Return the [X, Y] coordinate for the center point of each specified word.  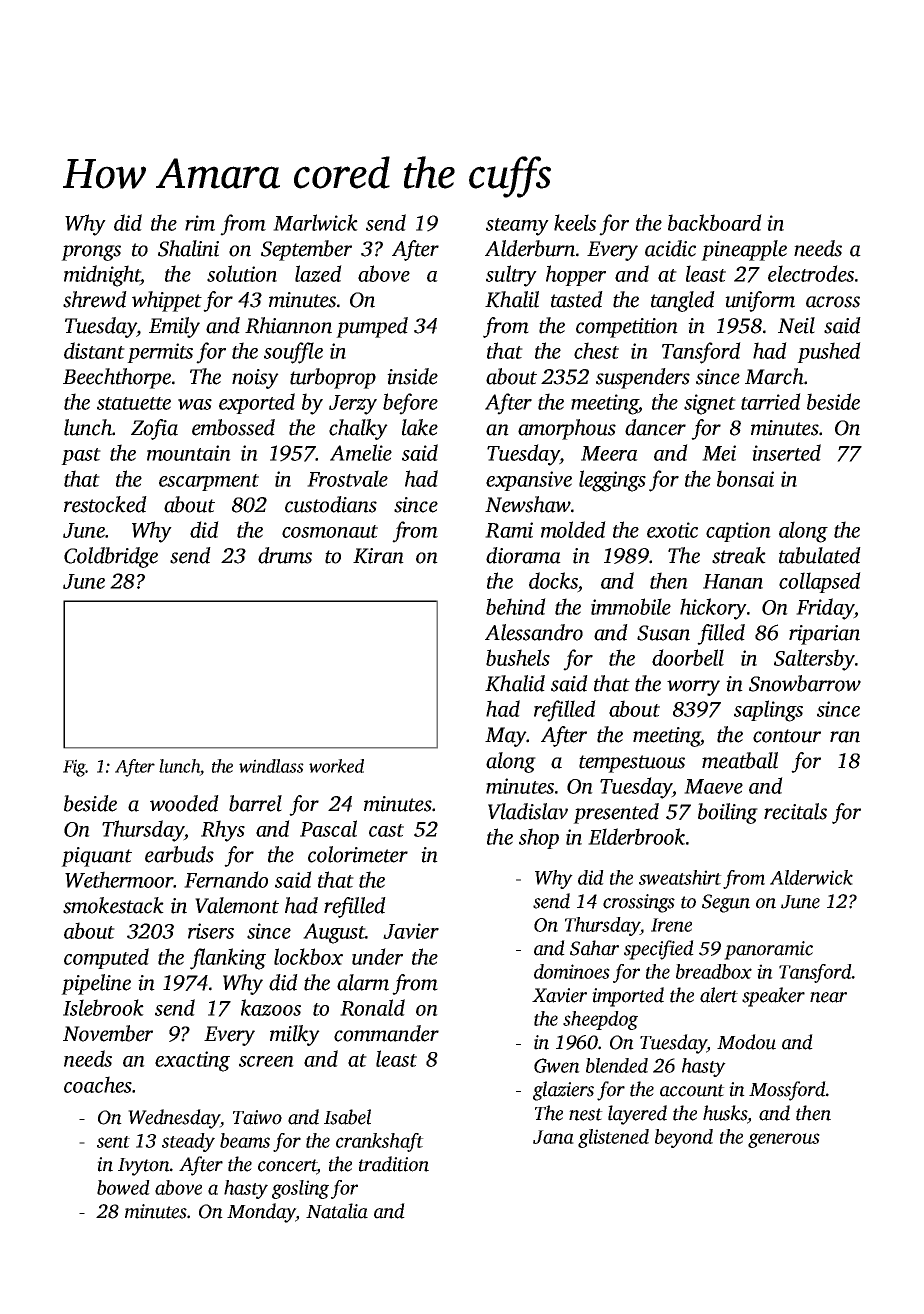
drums [285, 555]
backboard [715, 222]
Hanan [733, 581]
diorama [523, 555]
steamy [517, 227]
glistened [613, 1138]
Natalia [337, 1211]
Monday [261, 1213]
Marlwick [315, 222]
